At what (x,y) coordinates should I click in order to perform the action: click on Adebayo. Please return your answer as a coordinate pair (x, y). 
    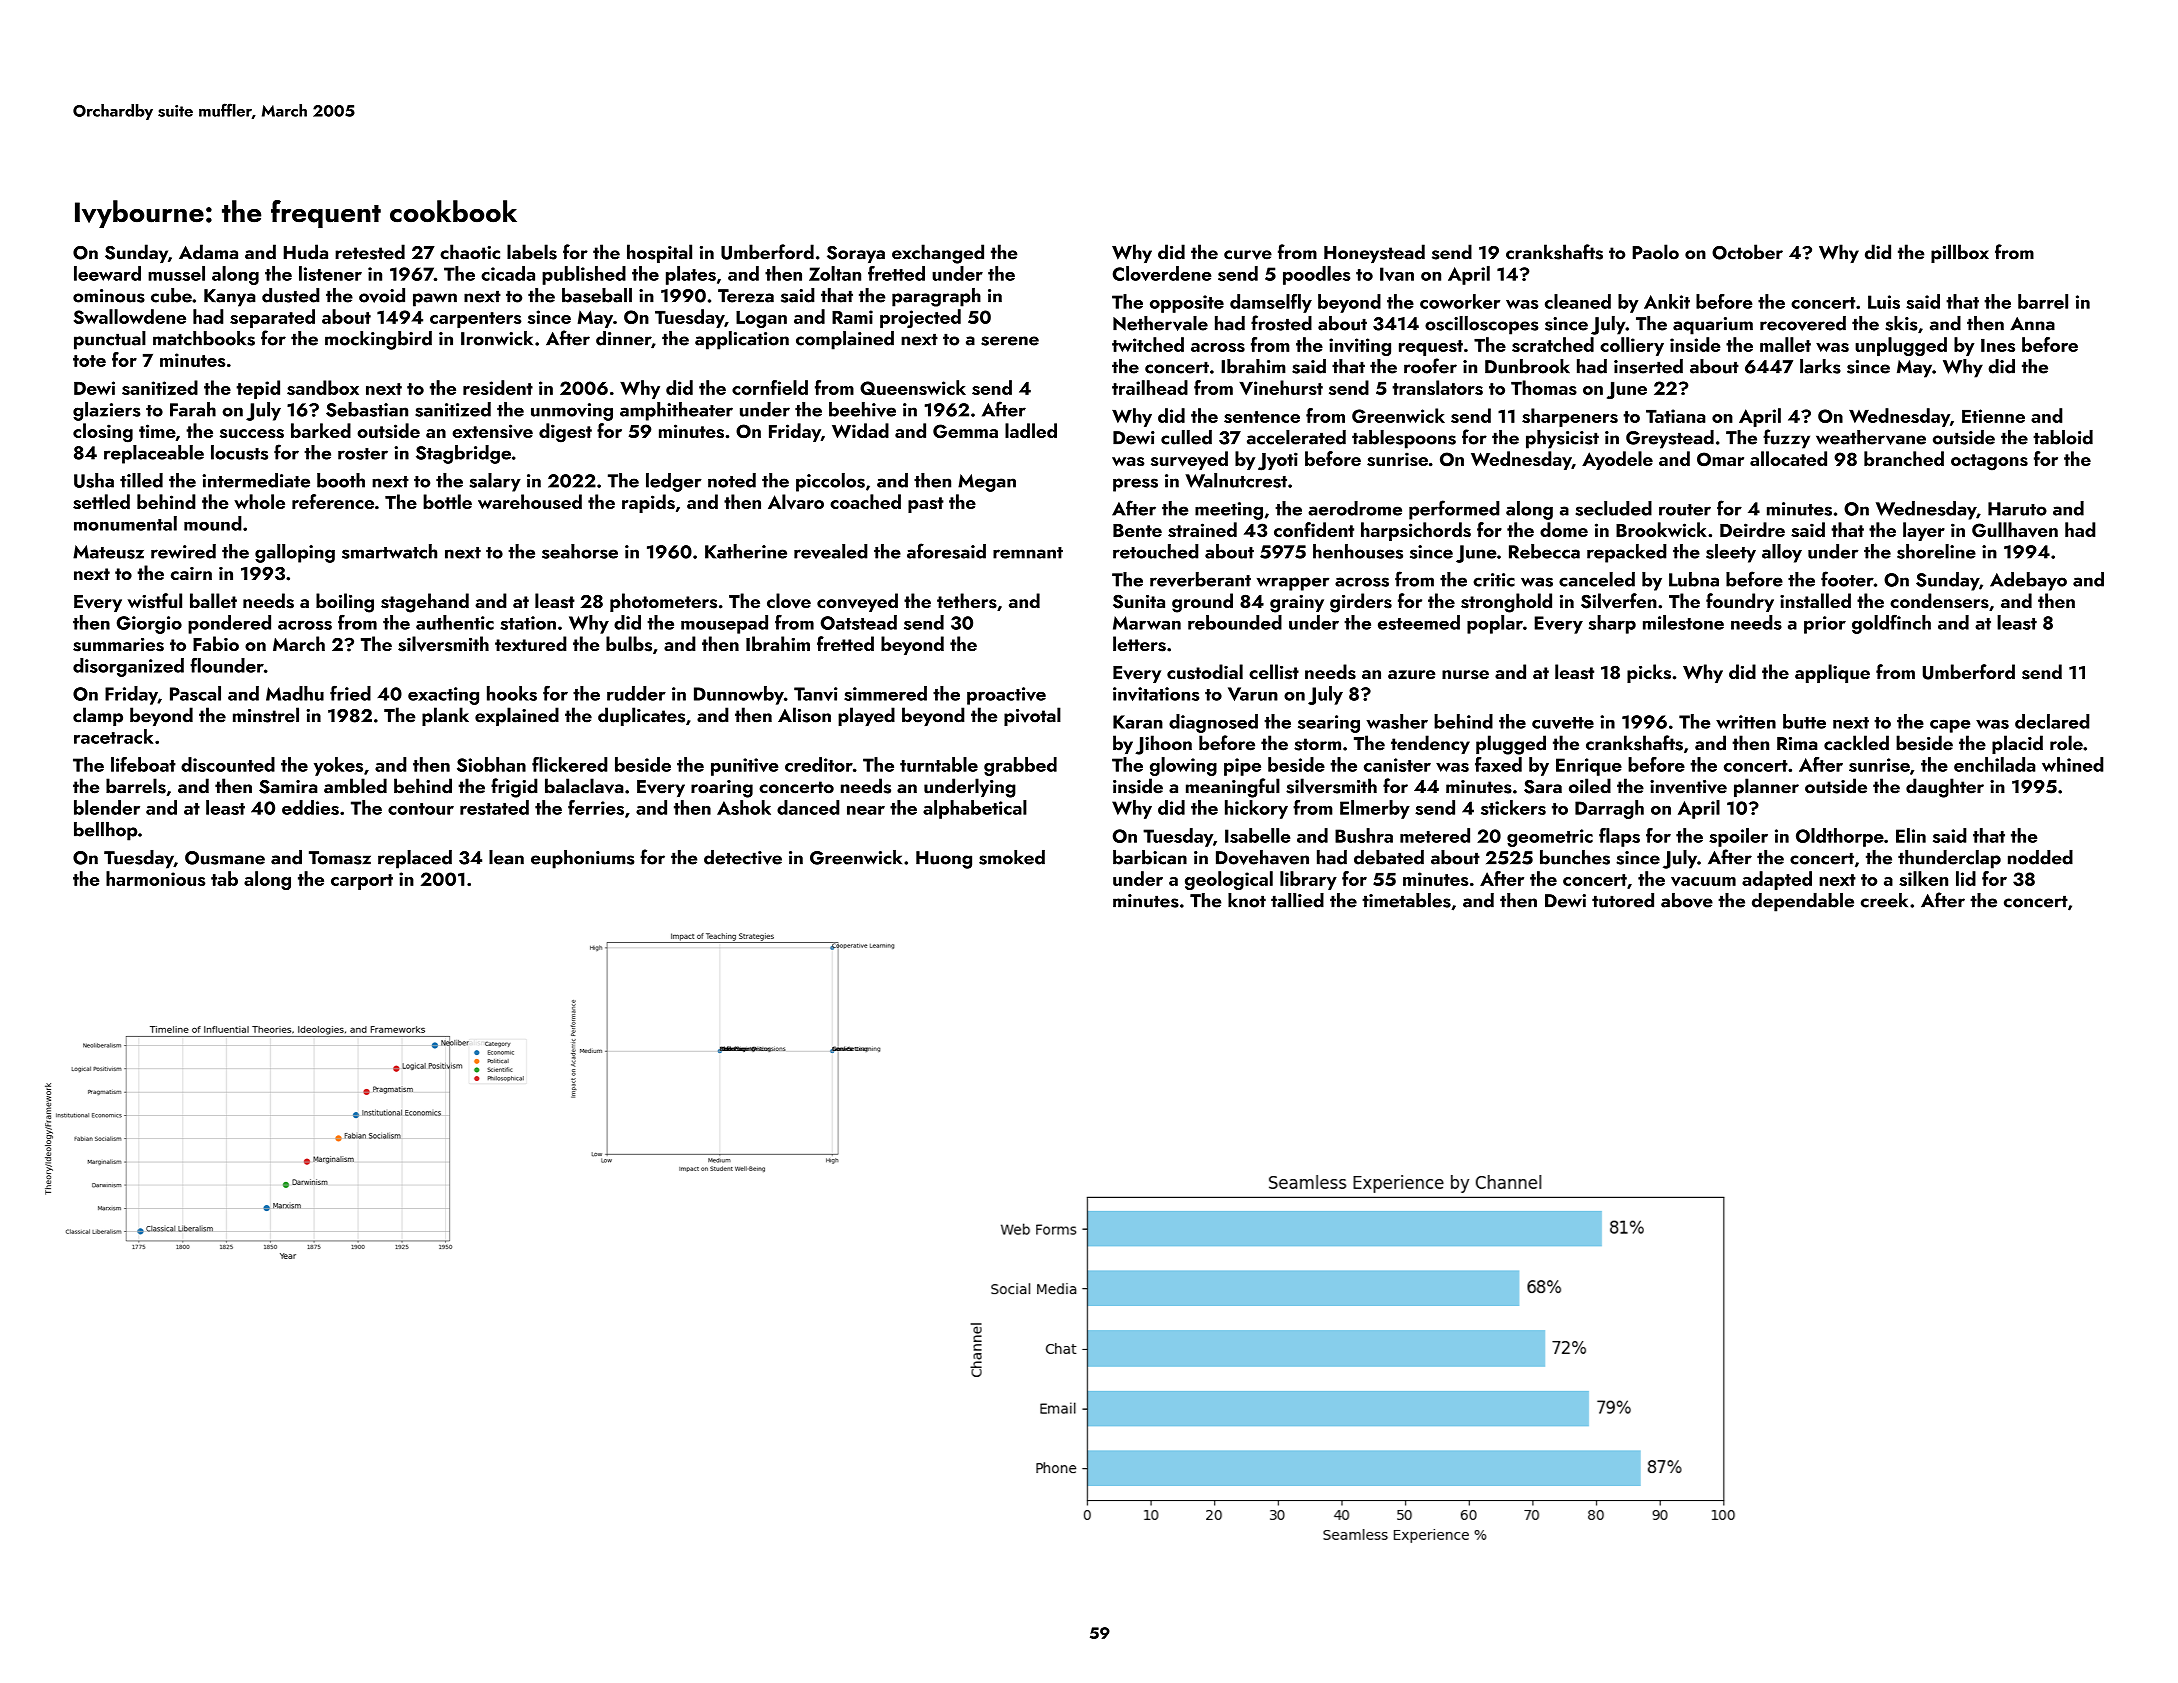
    Looking at the image, I should click on (2028, 581).
